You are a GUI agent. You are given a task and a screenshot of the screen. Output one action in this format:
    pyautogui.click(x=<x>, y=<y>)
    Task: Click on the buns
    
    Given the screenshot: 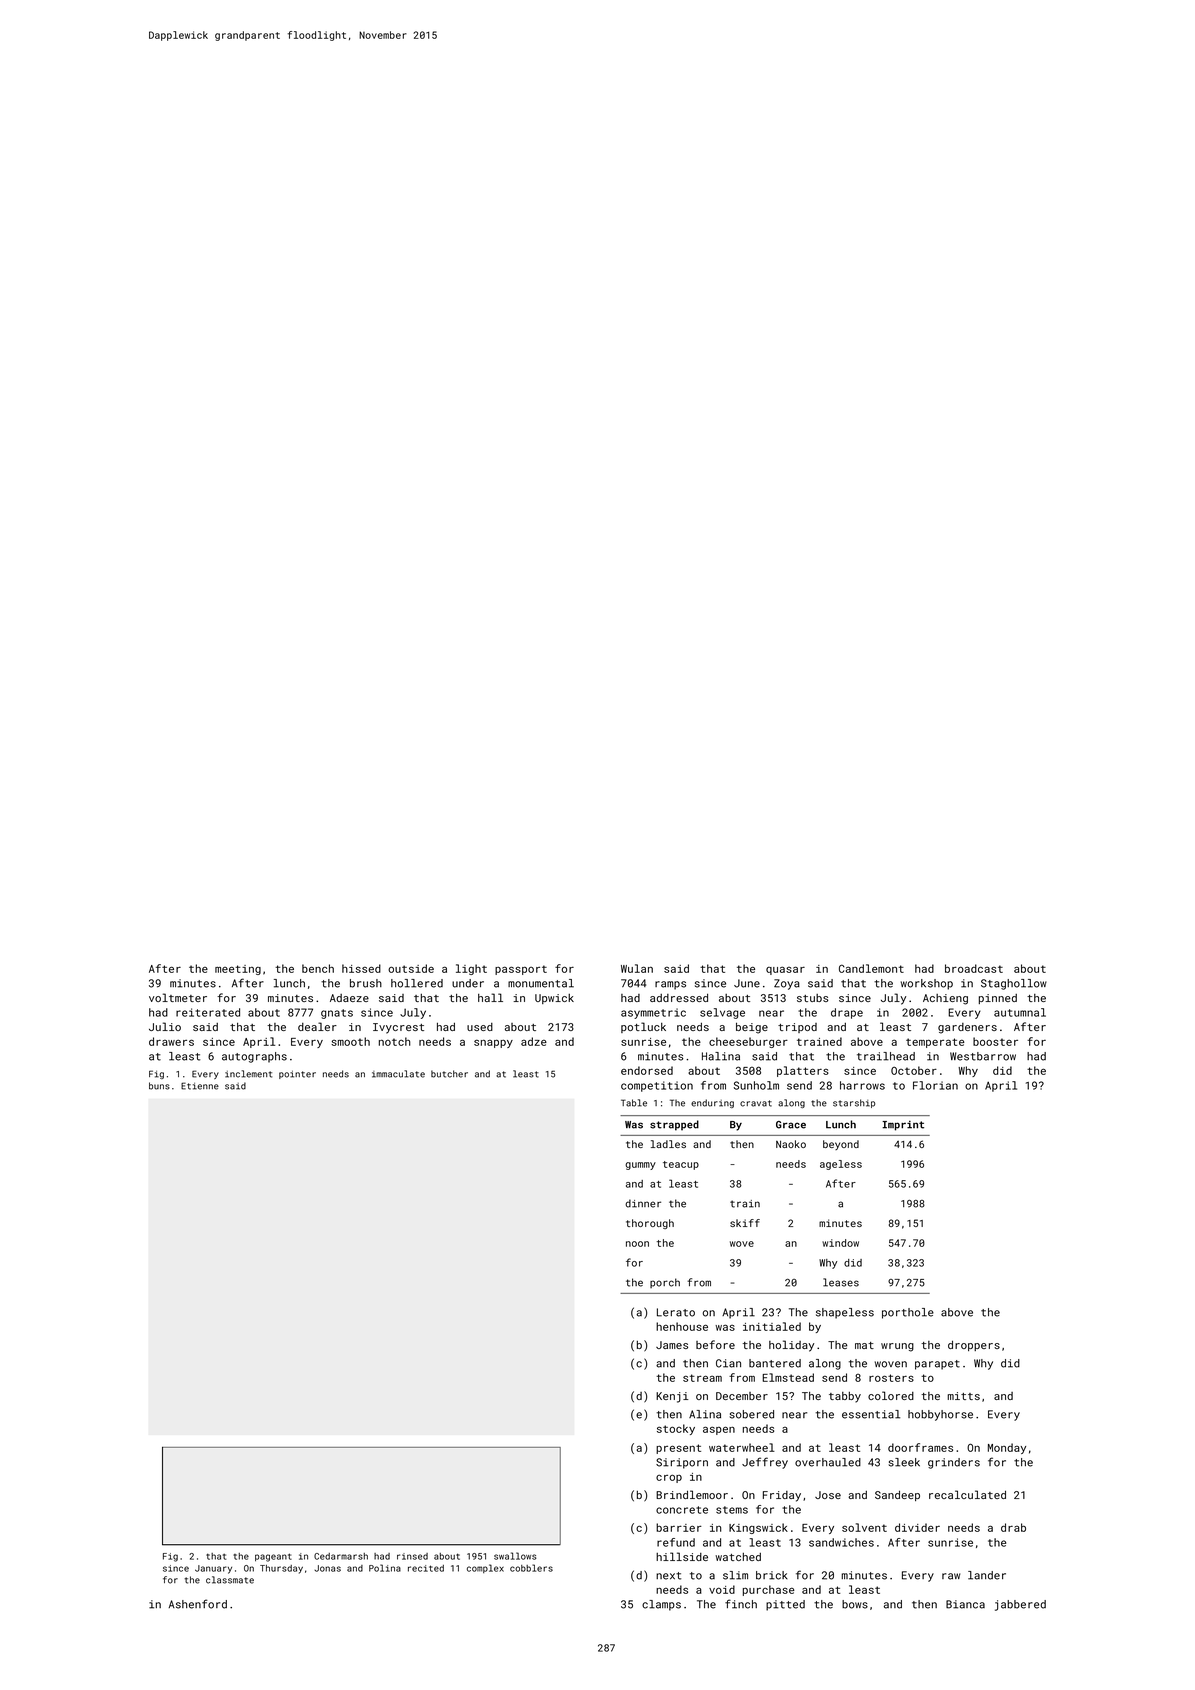 What is the action you would take?
    pyautogui.click(x=159, y=1086)
